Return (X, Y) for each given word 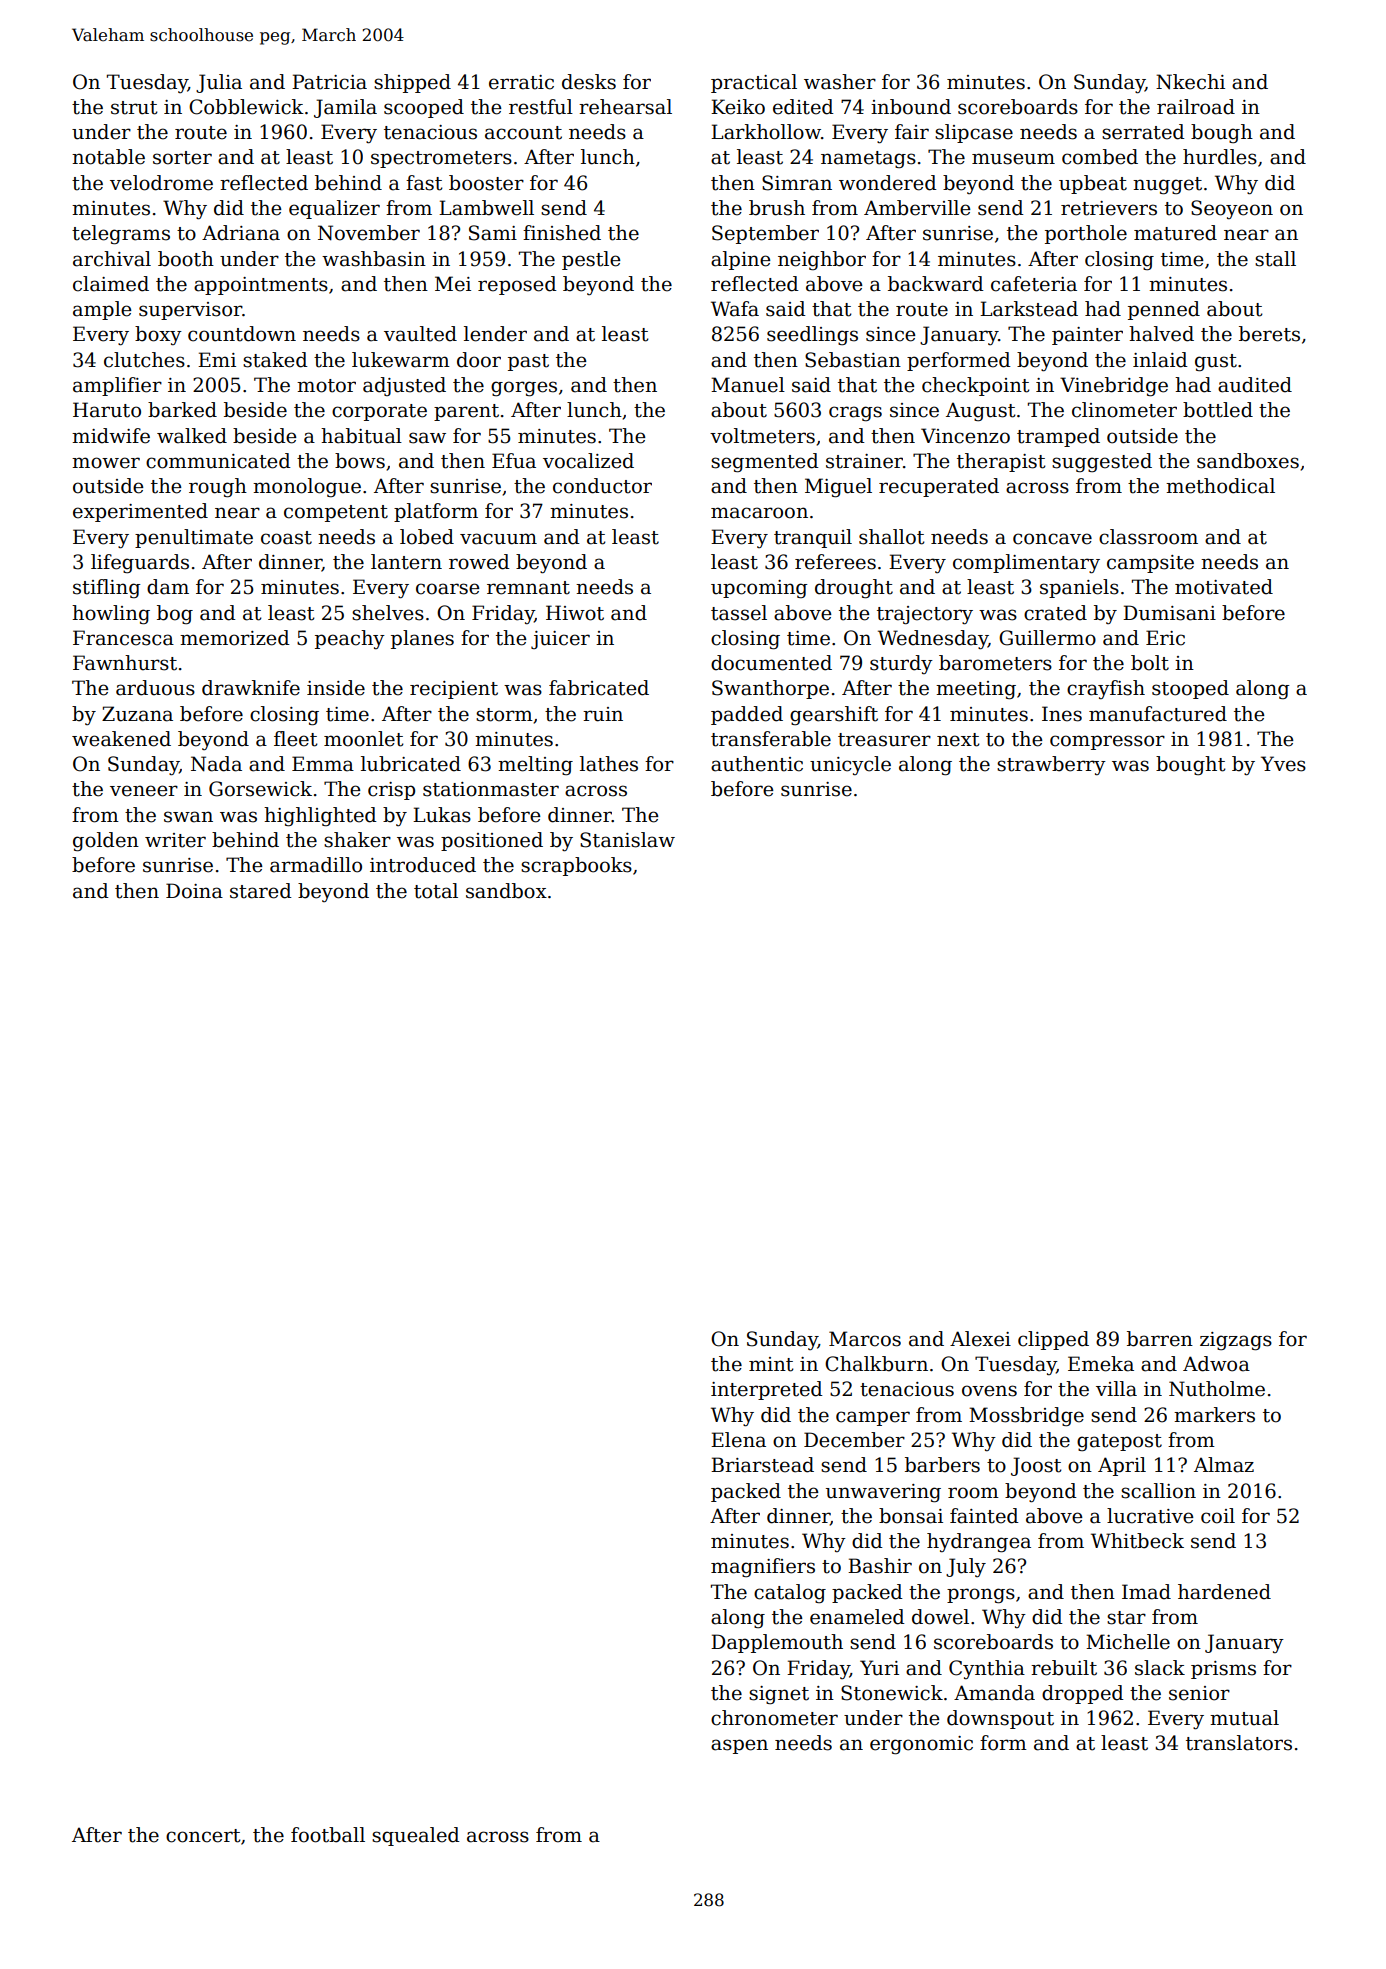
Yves (1283, 764)
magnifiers (763, 1568)
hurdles (1220, 157)
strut (134, 108)
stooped (1190, 689)
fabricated (599, 688)
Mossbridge (1026, 1417)
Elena (738, 1440)
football (328, 1835)
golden (106, 842)
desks (589, 82)
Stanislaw (627, 840)
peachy (350, 639)
